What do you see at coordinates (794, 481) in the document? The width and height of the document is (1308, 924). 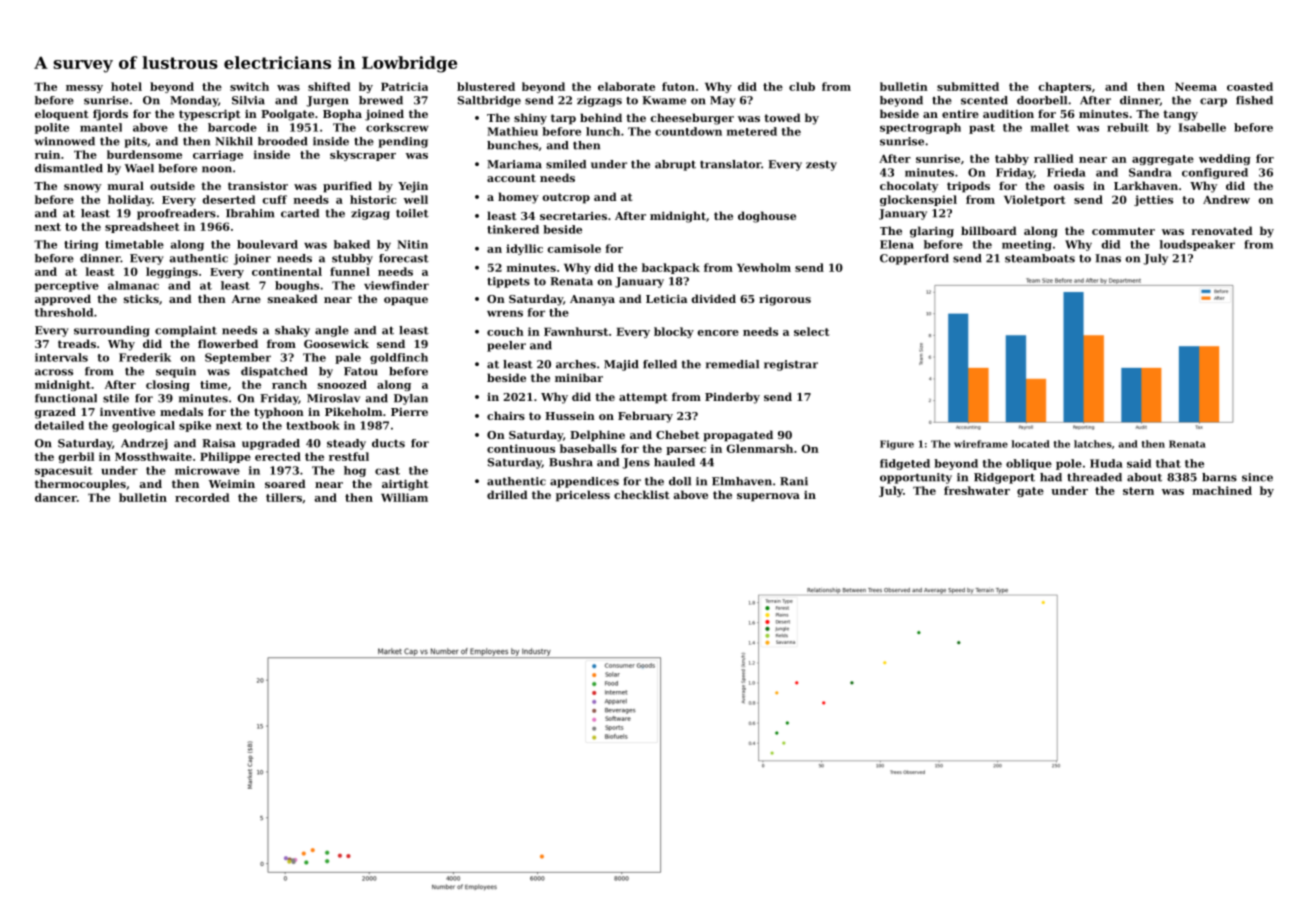 I see `Rani` at bounding box center [794, 481].
